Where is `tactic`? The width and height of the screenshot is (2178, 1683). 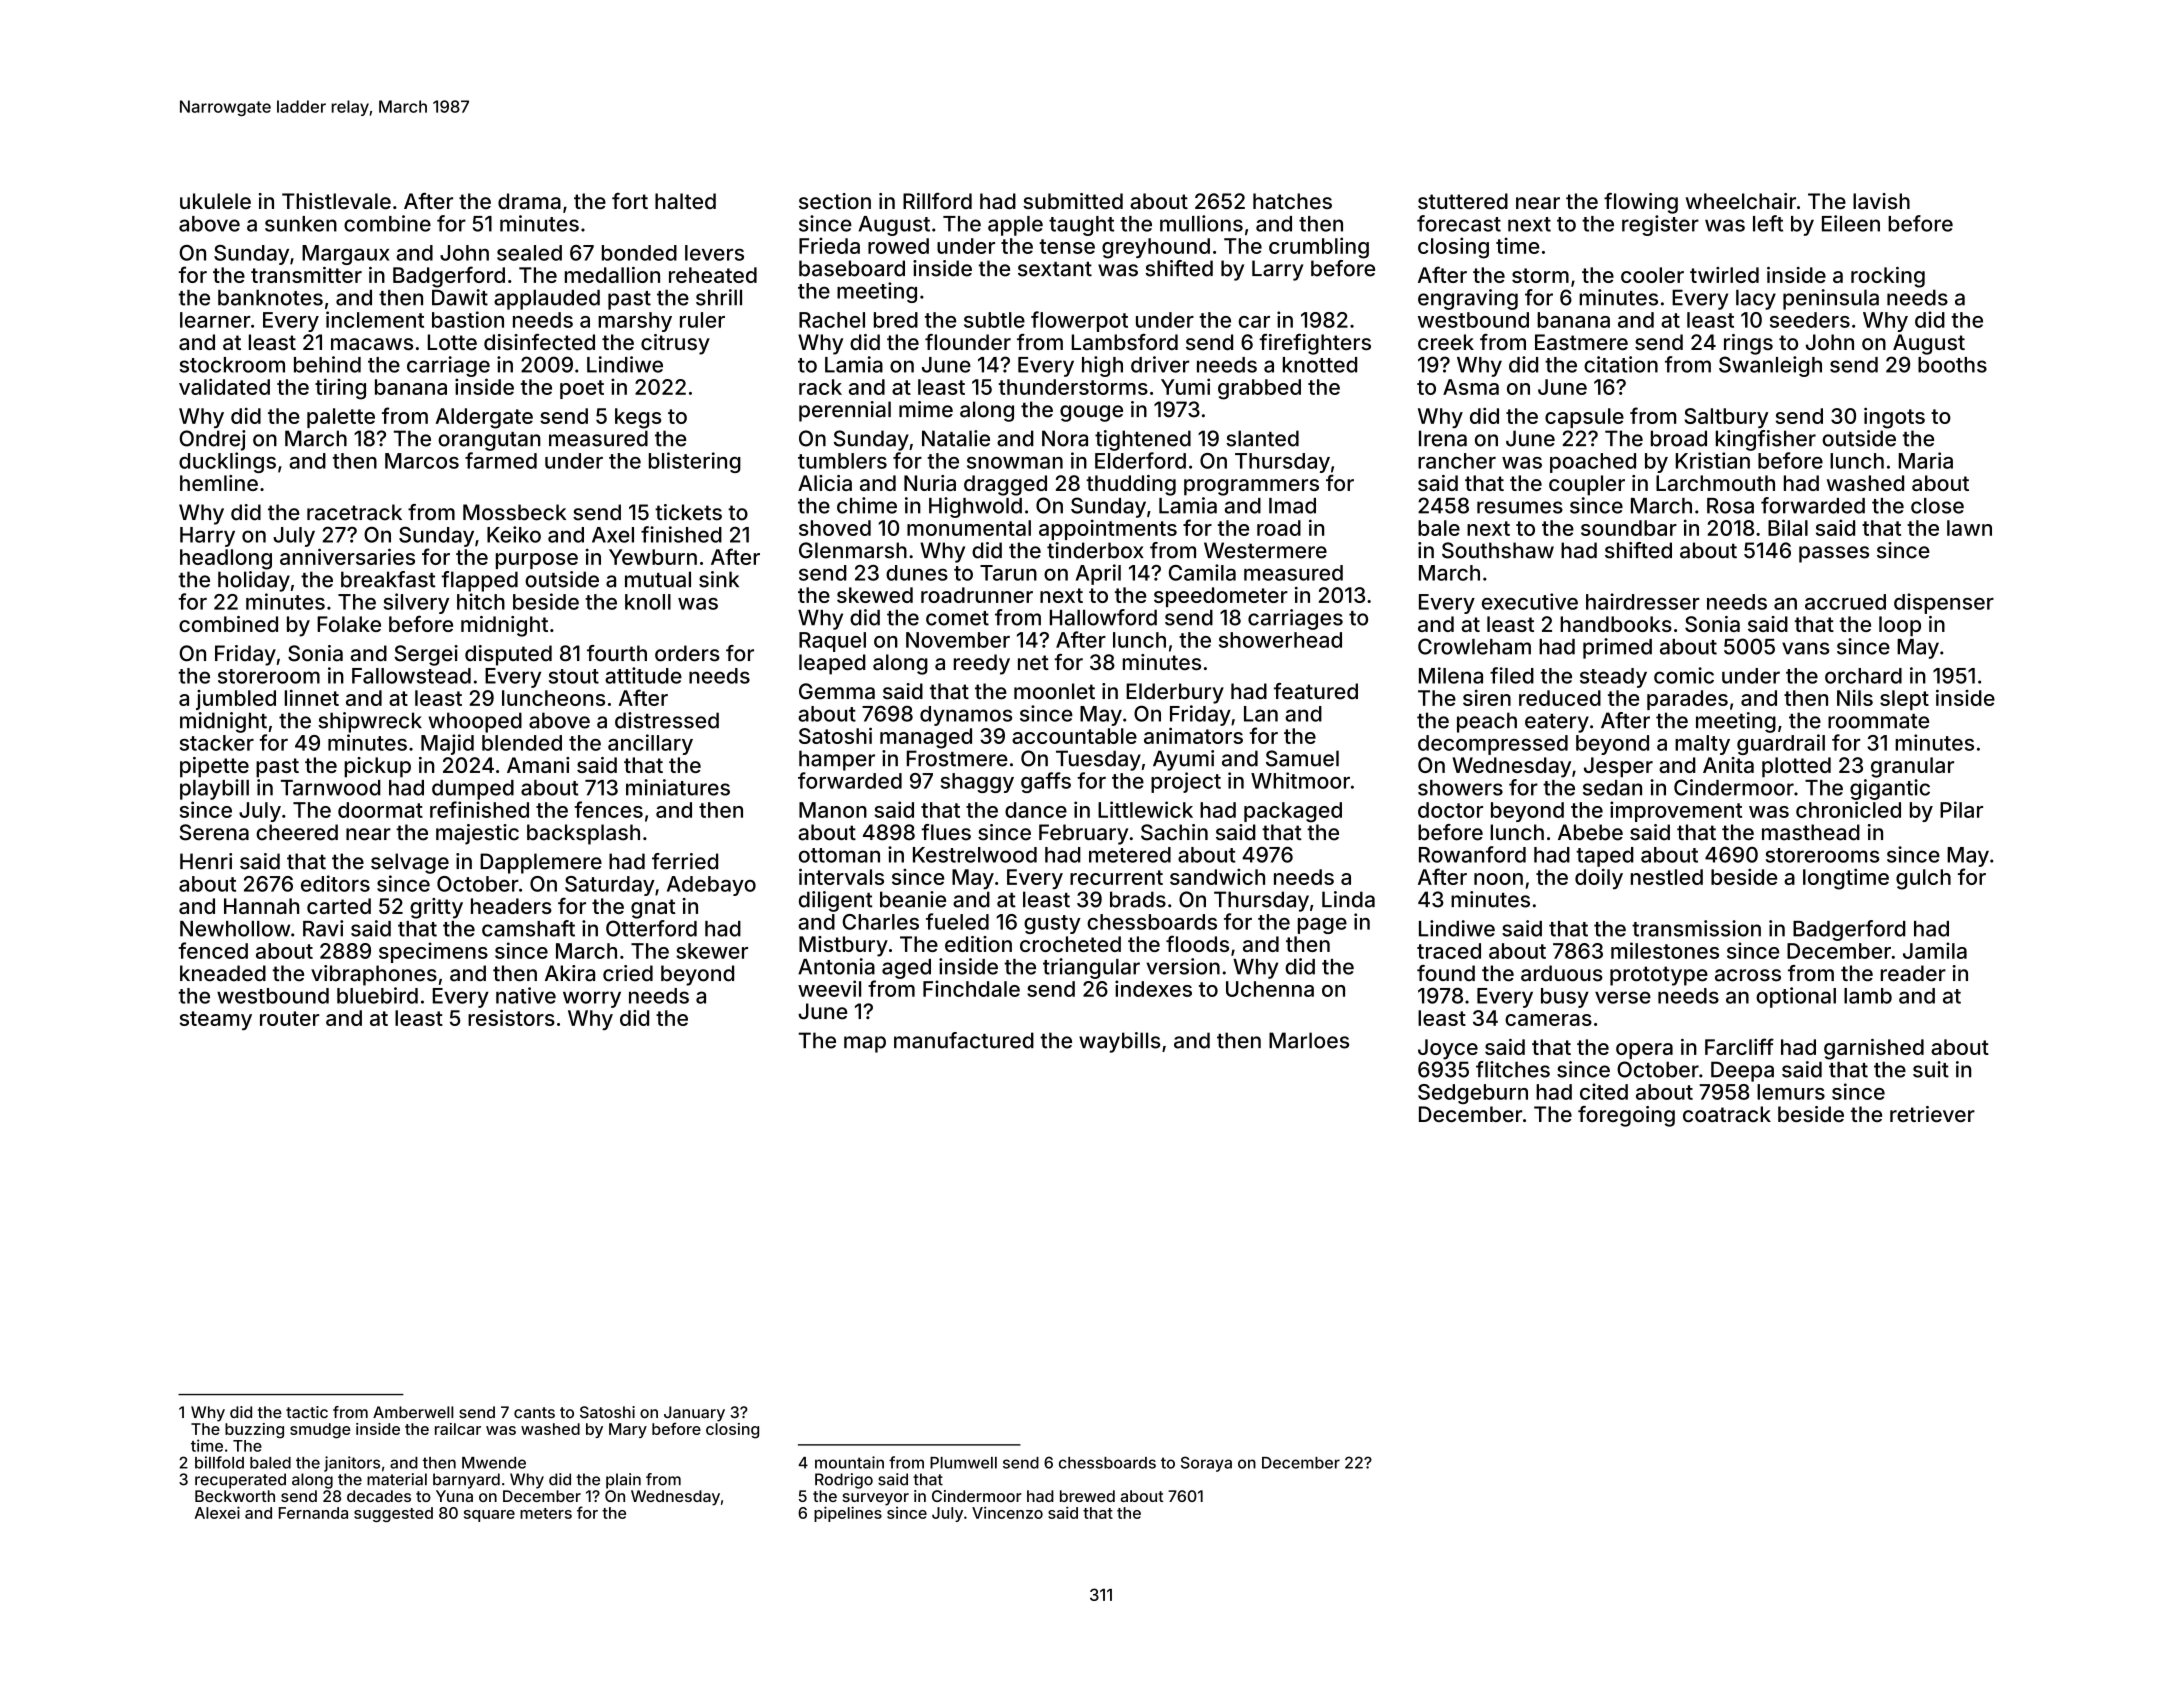
tactic is located at coordinates (307, 1412).
